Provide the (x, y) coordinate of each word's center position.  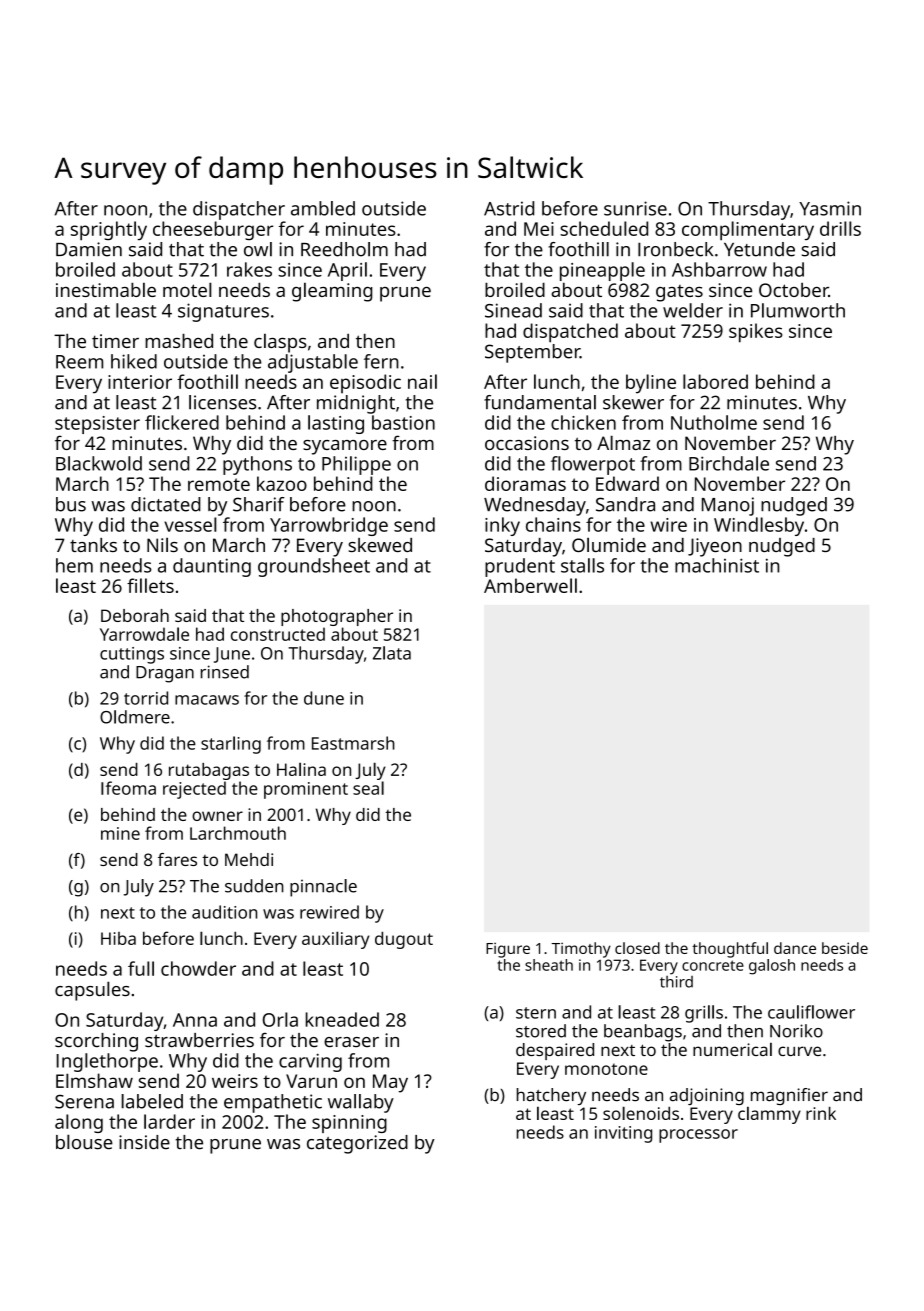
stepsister (97, 425)
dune (324, 698)
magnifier (789, 1096)
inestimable (106, 289)
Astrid (509, 208)
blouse (84, 1142)
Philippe (356, 465)
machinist (717, 565)
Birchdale (729, 463)
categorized (357, 1144)
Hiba (118, 938)
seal (368, 788)
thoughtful (730, 950)
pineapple (602, 271)
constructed (278, 634)
